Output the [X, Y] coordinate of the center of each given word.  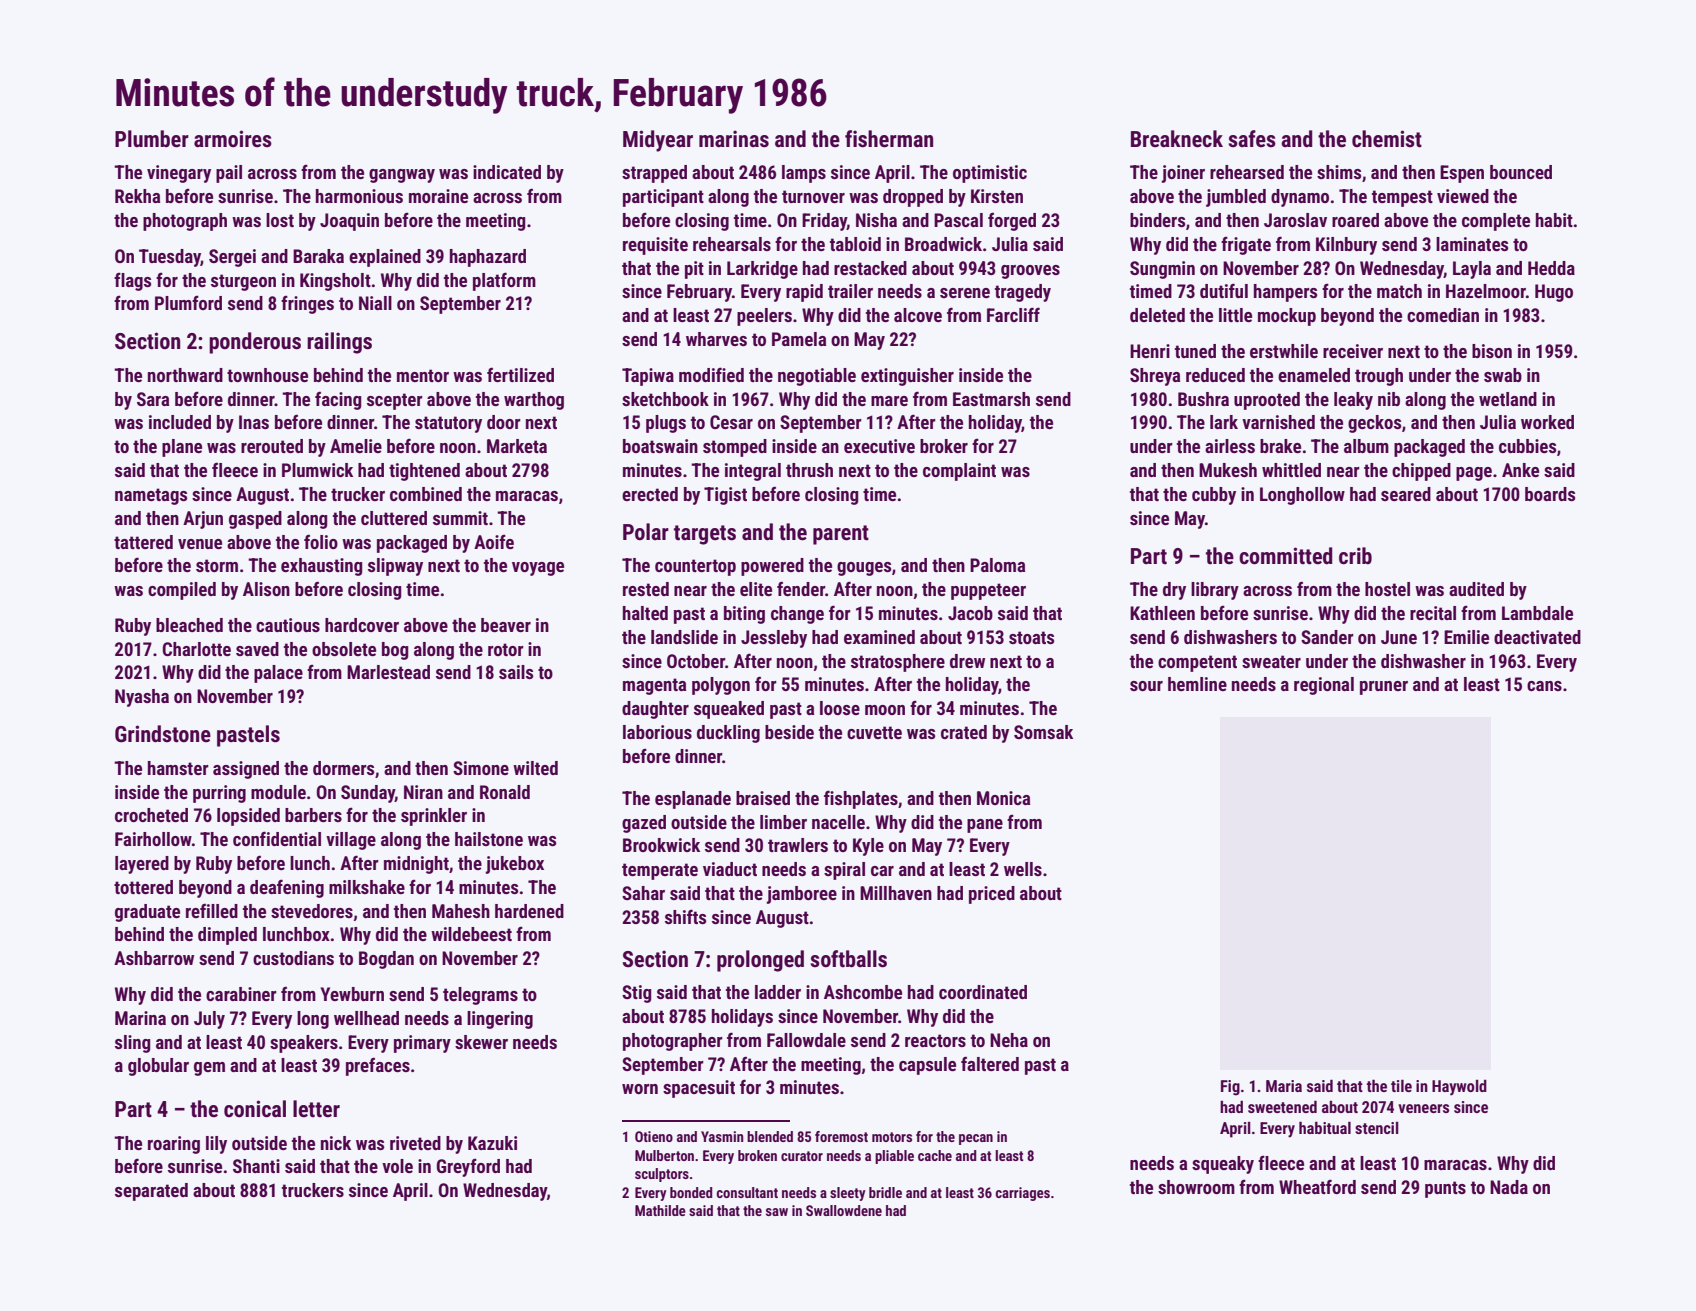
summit [460, 518]
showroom [1196, 1187]
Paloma [997, 565]
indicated [507, 172]
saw [777, 1212]
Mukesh [1228, 470]
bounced [1521, 172]
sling [133, 1044]
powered [772, 567]
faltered [990, 1063]
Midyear [658, 141]
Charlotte [196, 649]
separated [151, 1192]
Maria [1284, 1086]
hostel [1387, 589]
